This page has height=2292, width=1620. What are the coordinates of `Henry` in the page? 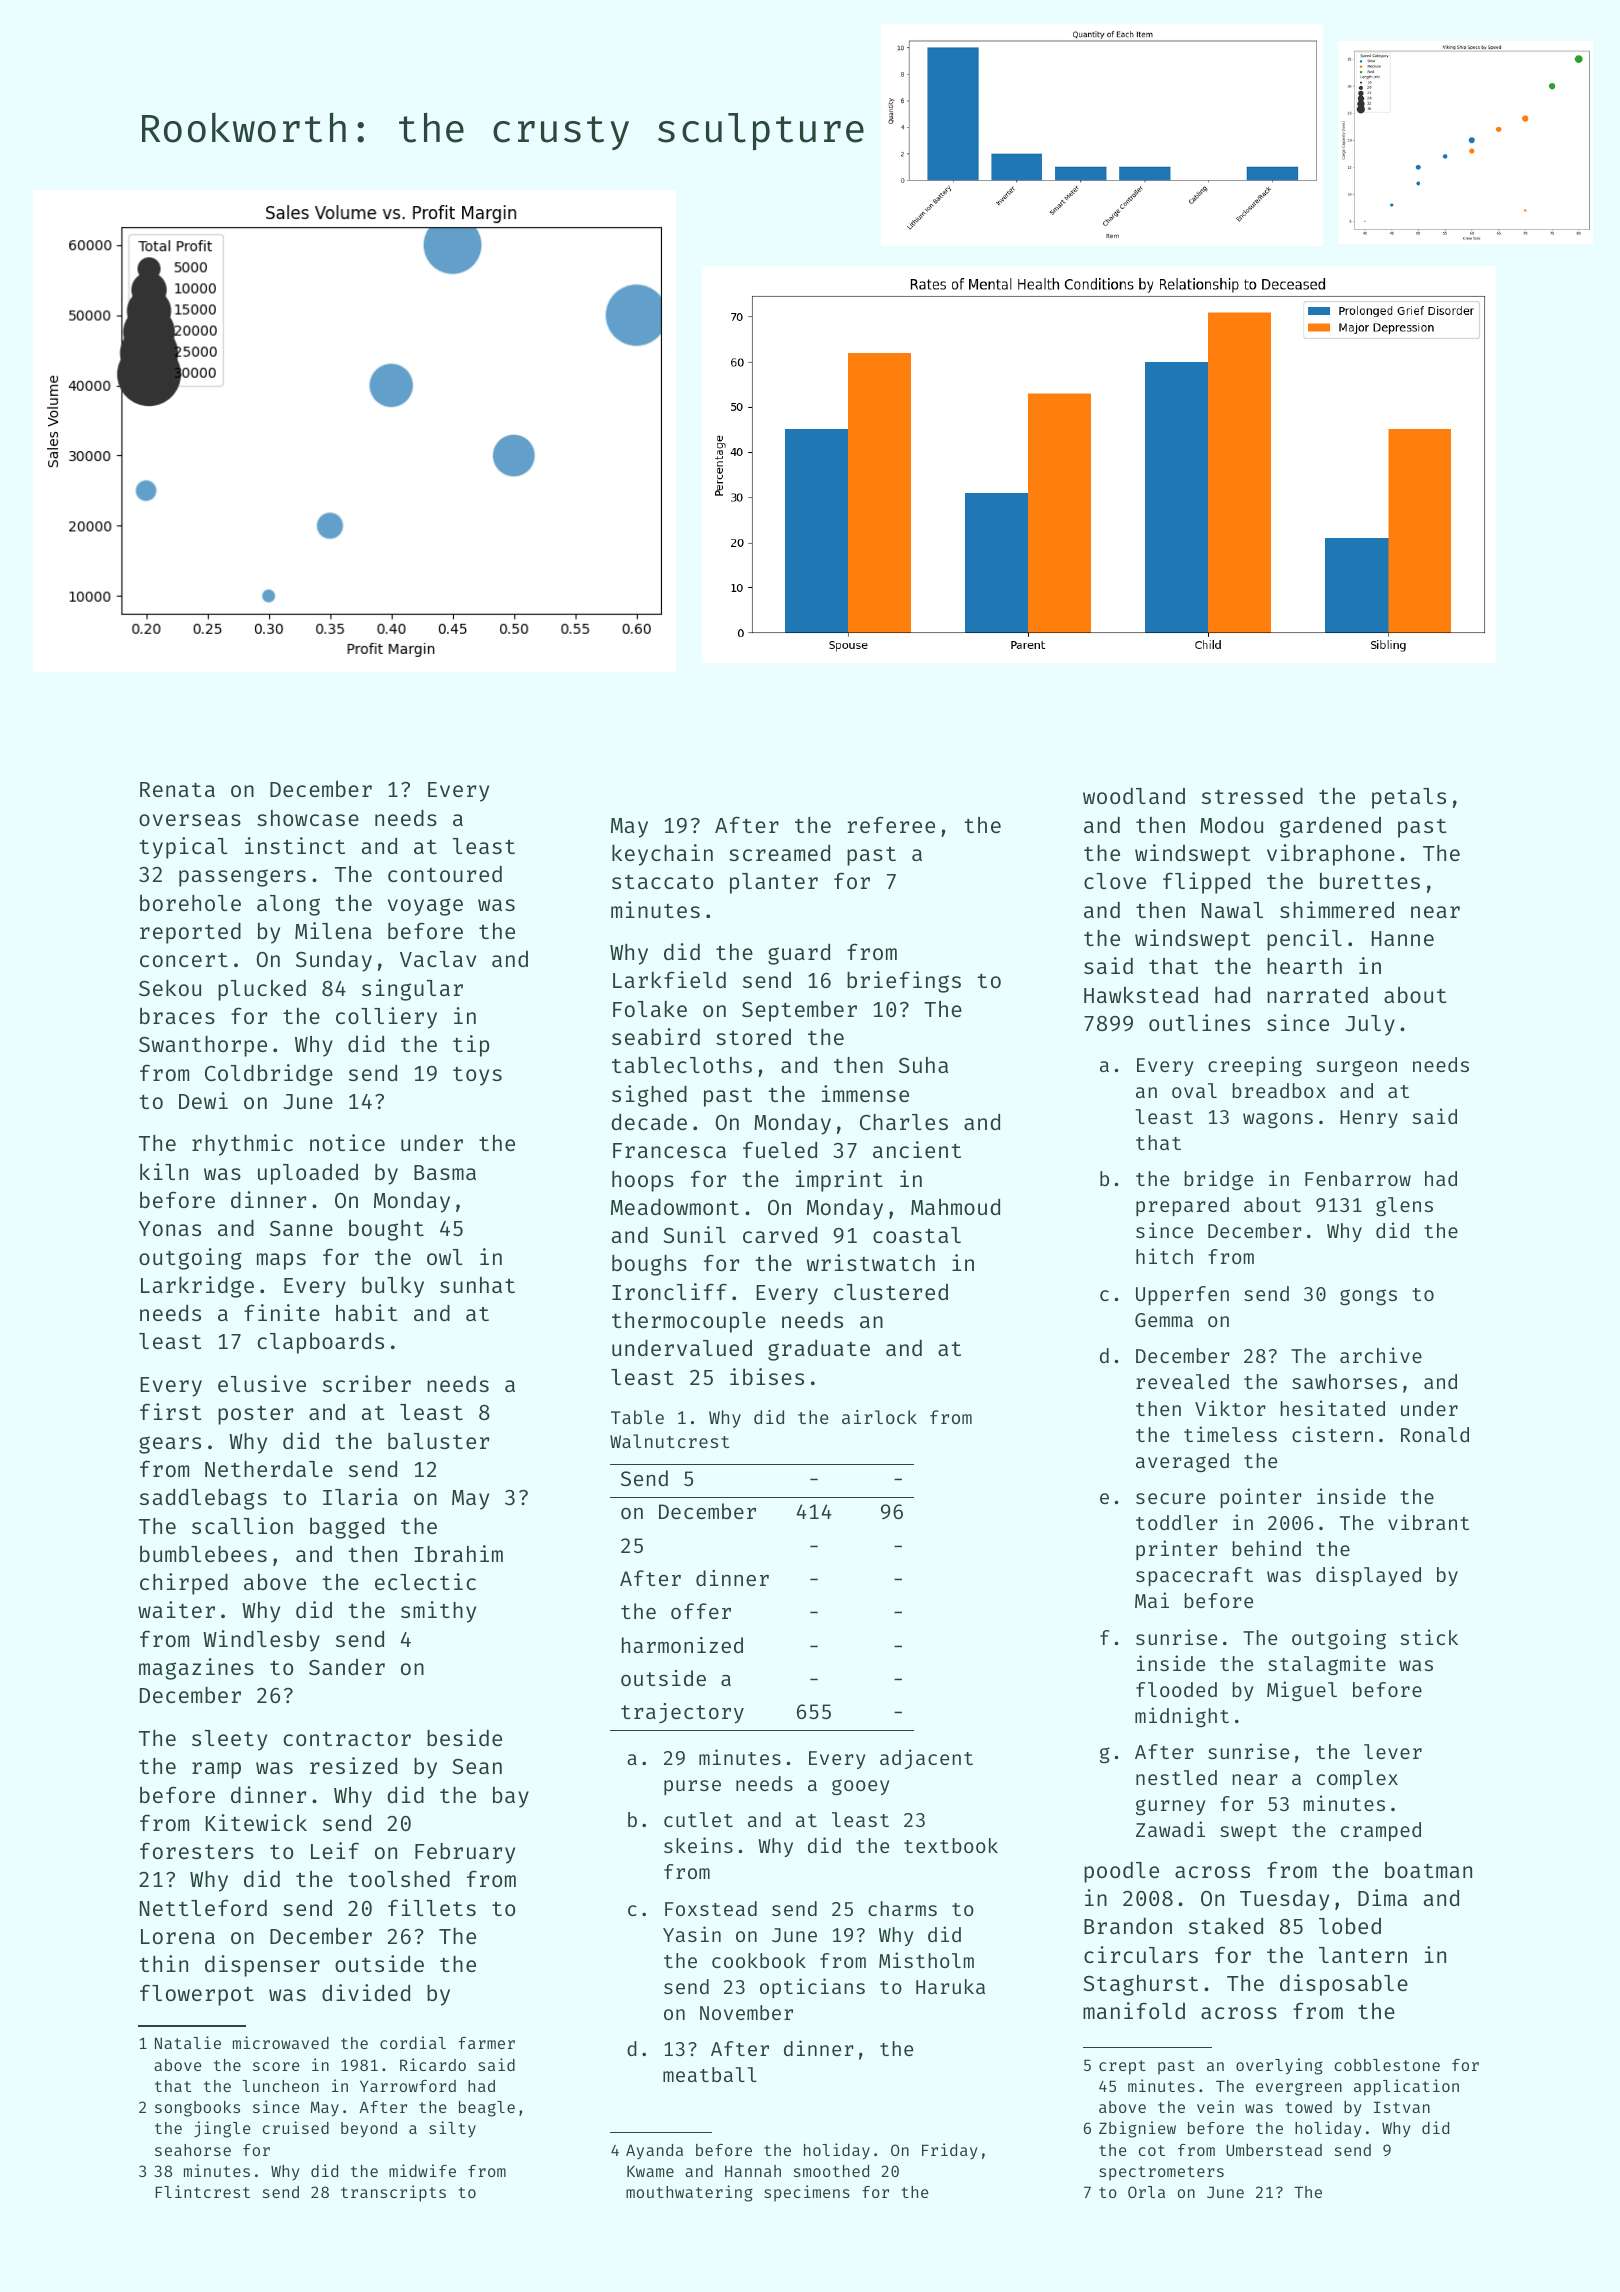 It's located at (1369, 1119).
